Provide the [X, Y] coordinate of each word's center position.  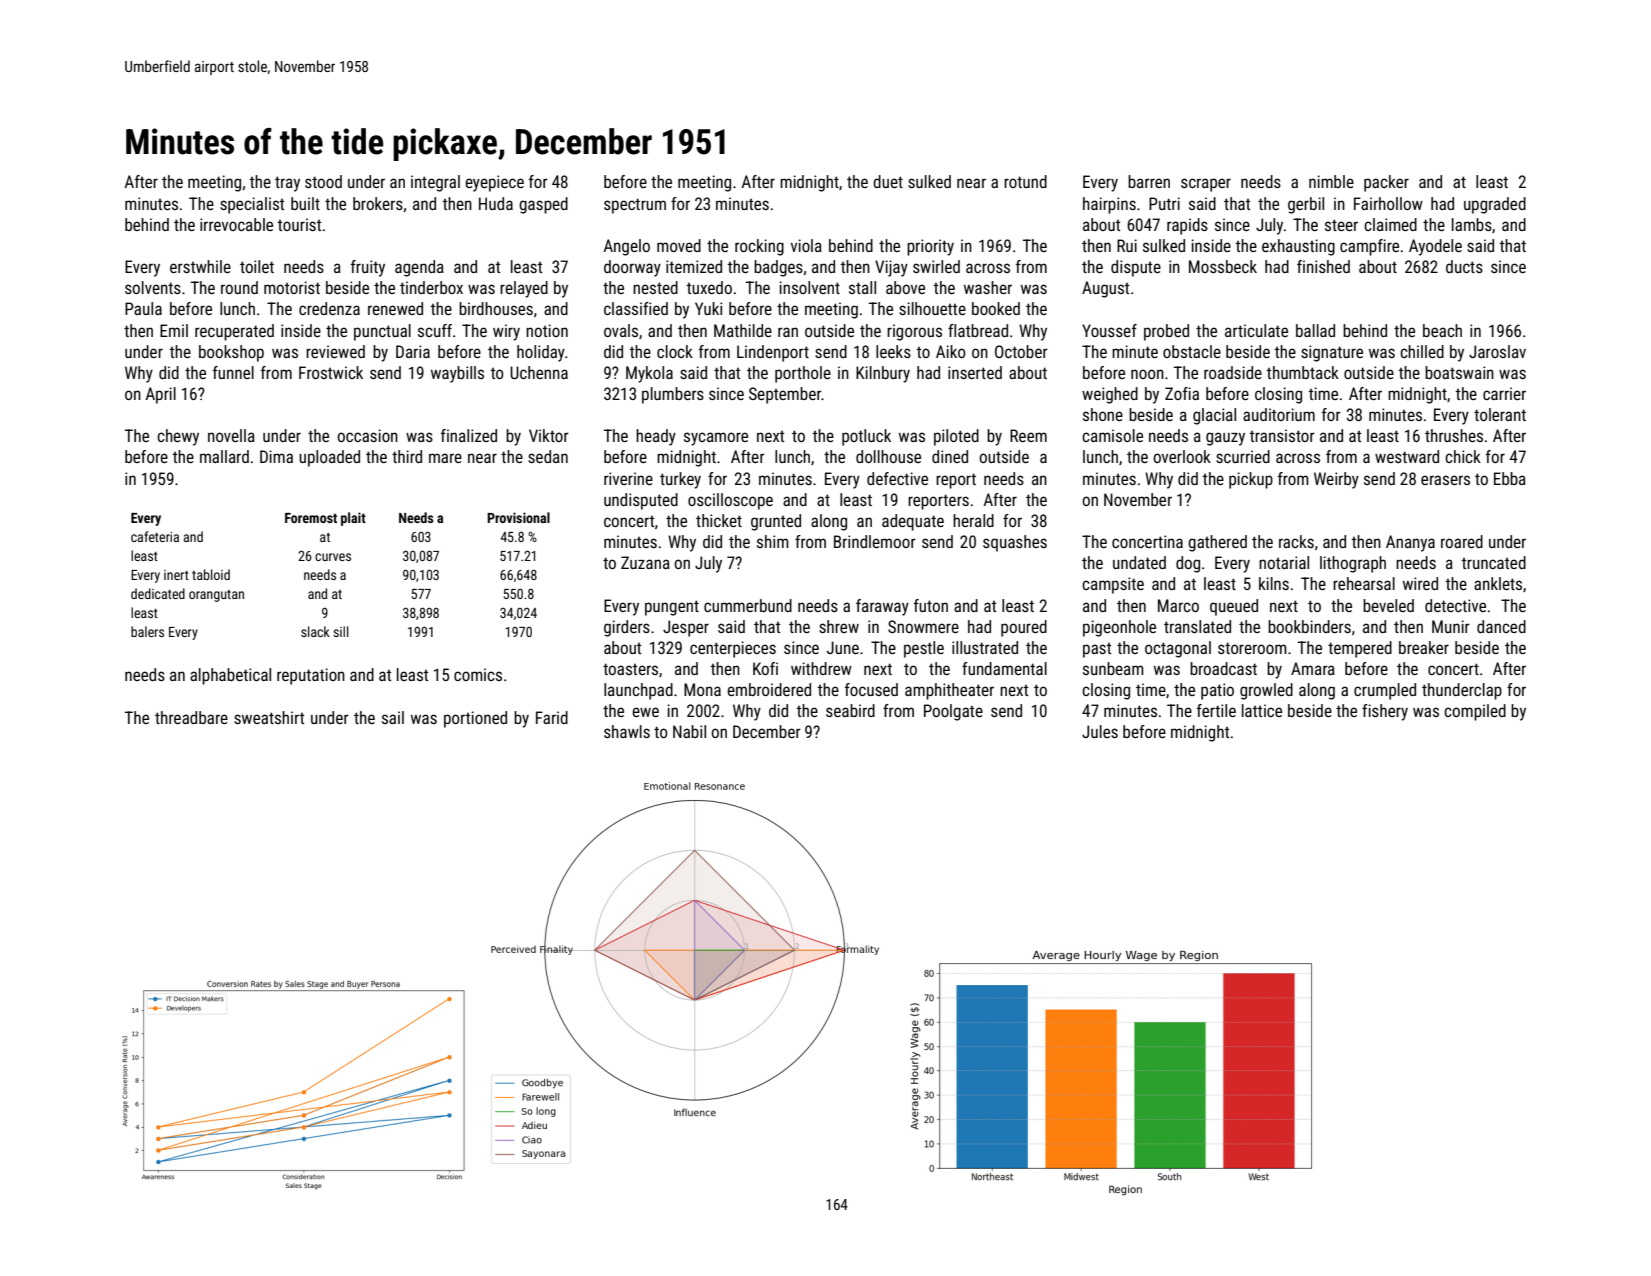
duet [888, 181]
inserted [975, 372]
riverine [628, 478]
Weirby [1336, 480]
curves [333, 557]
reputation [311, 676]
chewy [178, 437]
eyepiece [494, 183]
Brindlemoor [875, 541]
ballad [1315, 330]
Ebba [1510, 478]
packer [1386, 183]
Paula [143, 308]
